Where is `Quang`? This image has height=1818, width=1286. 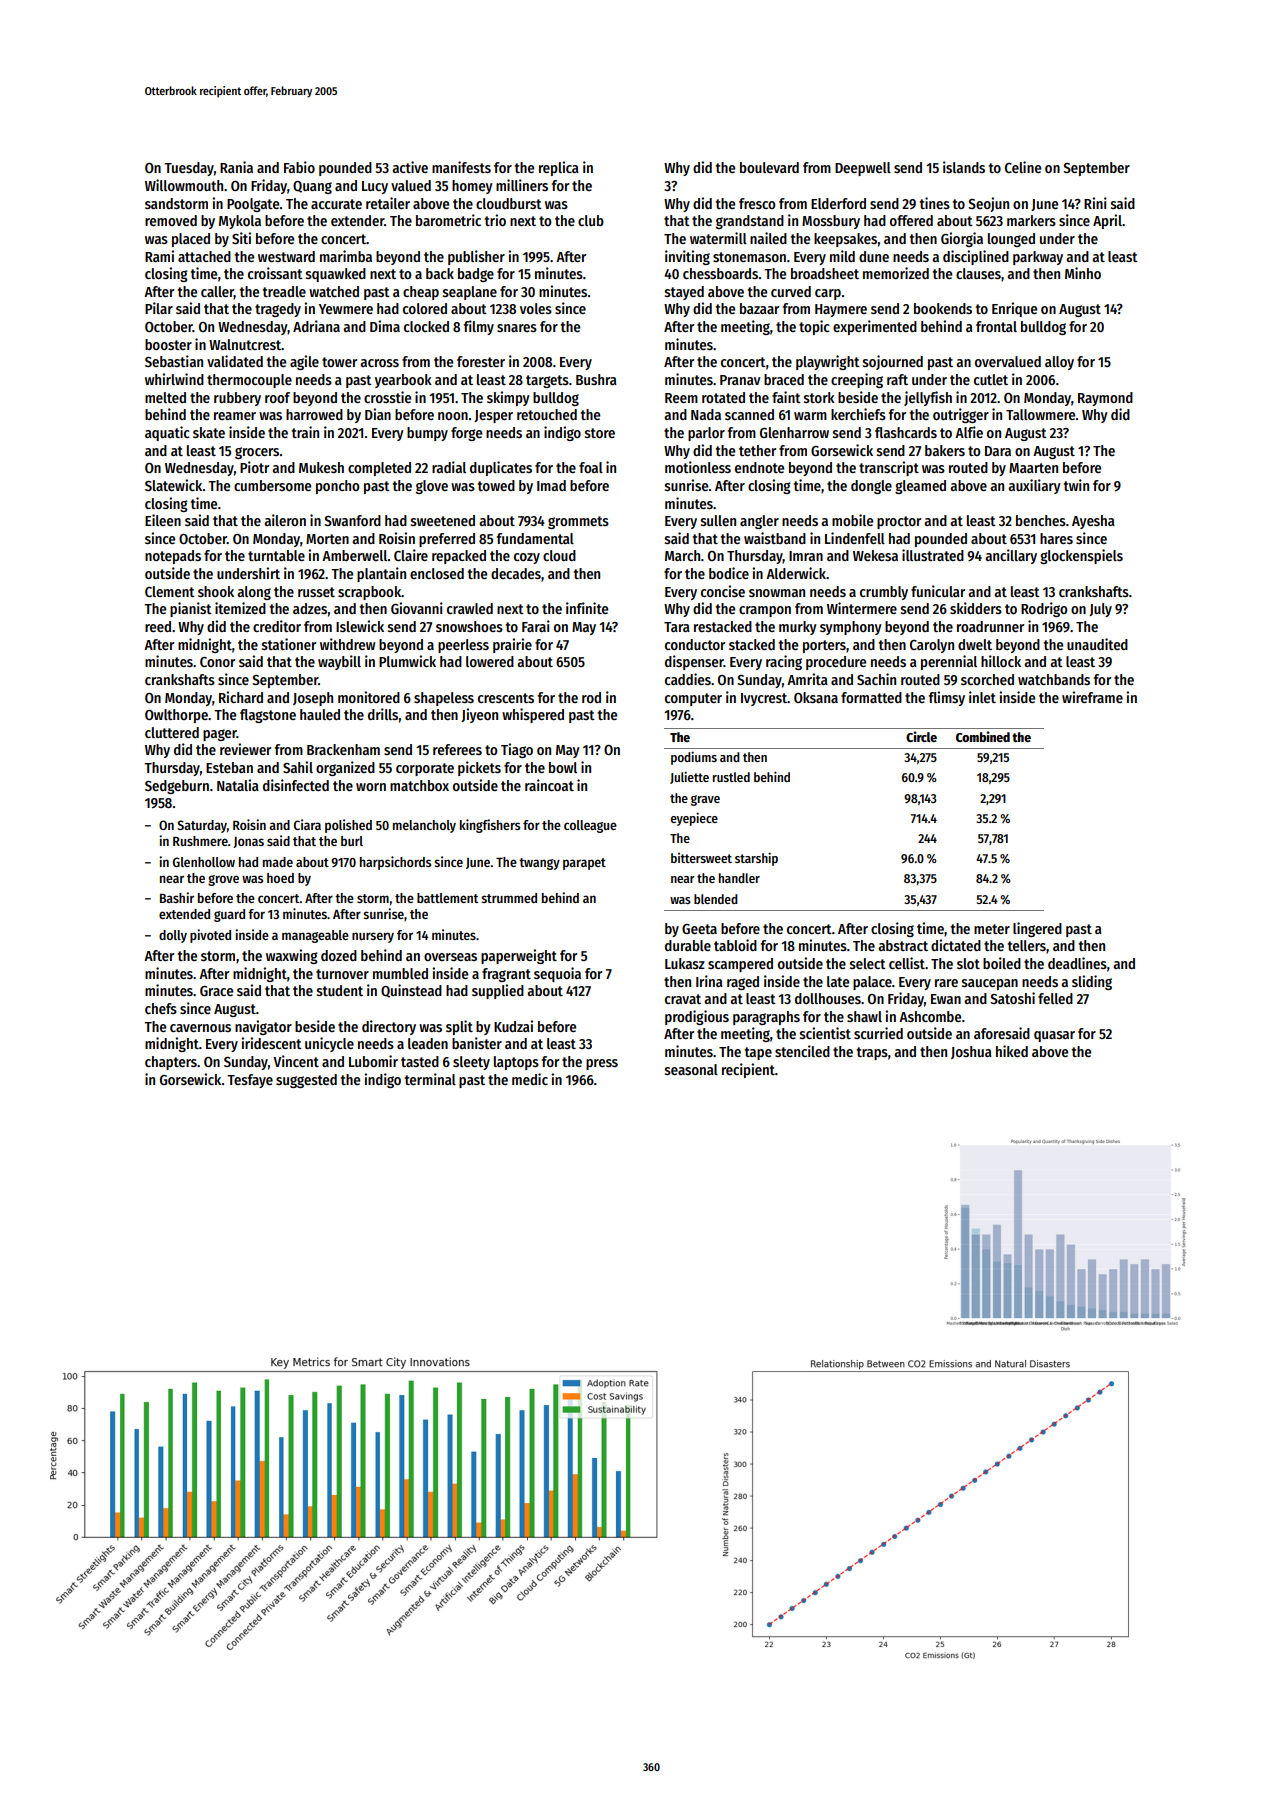
Quang is located at coordinates (312, 187).
